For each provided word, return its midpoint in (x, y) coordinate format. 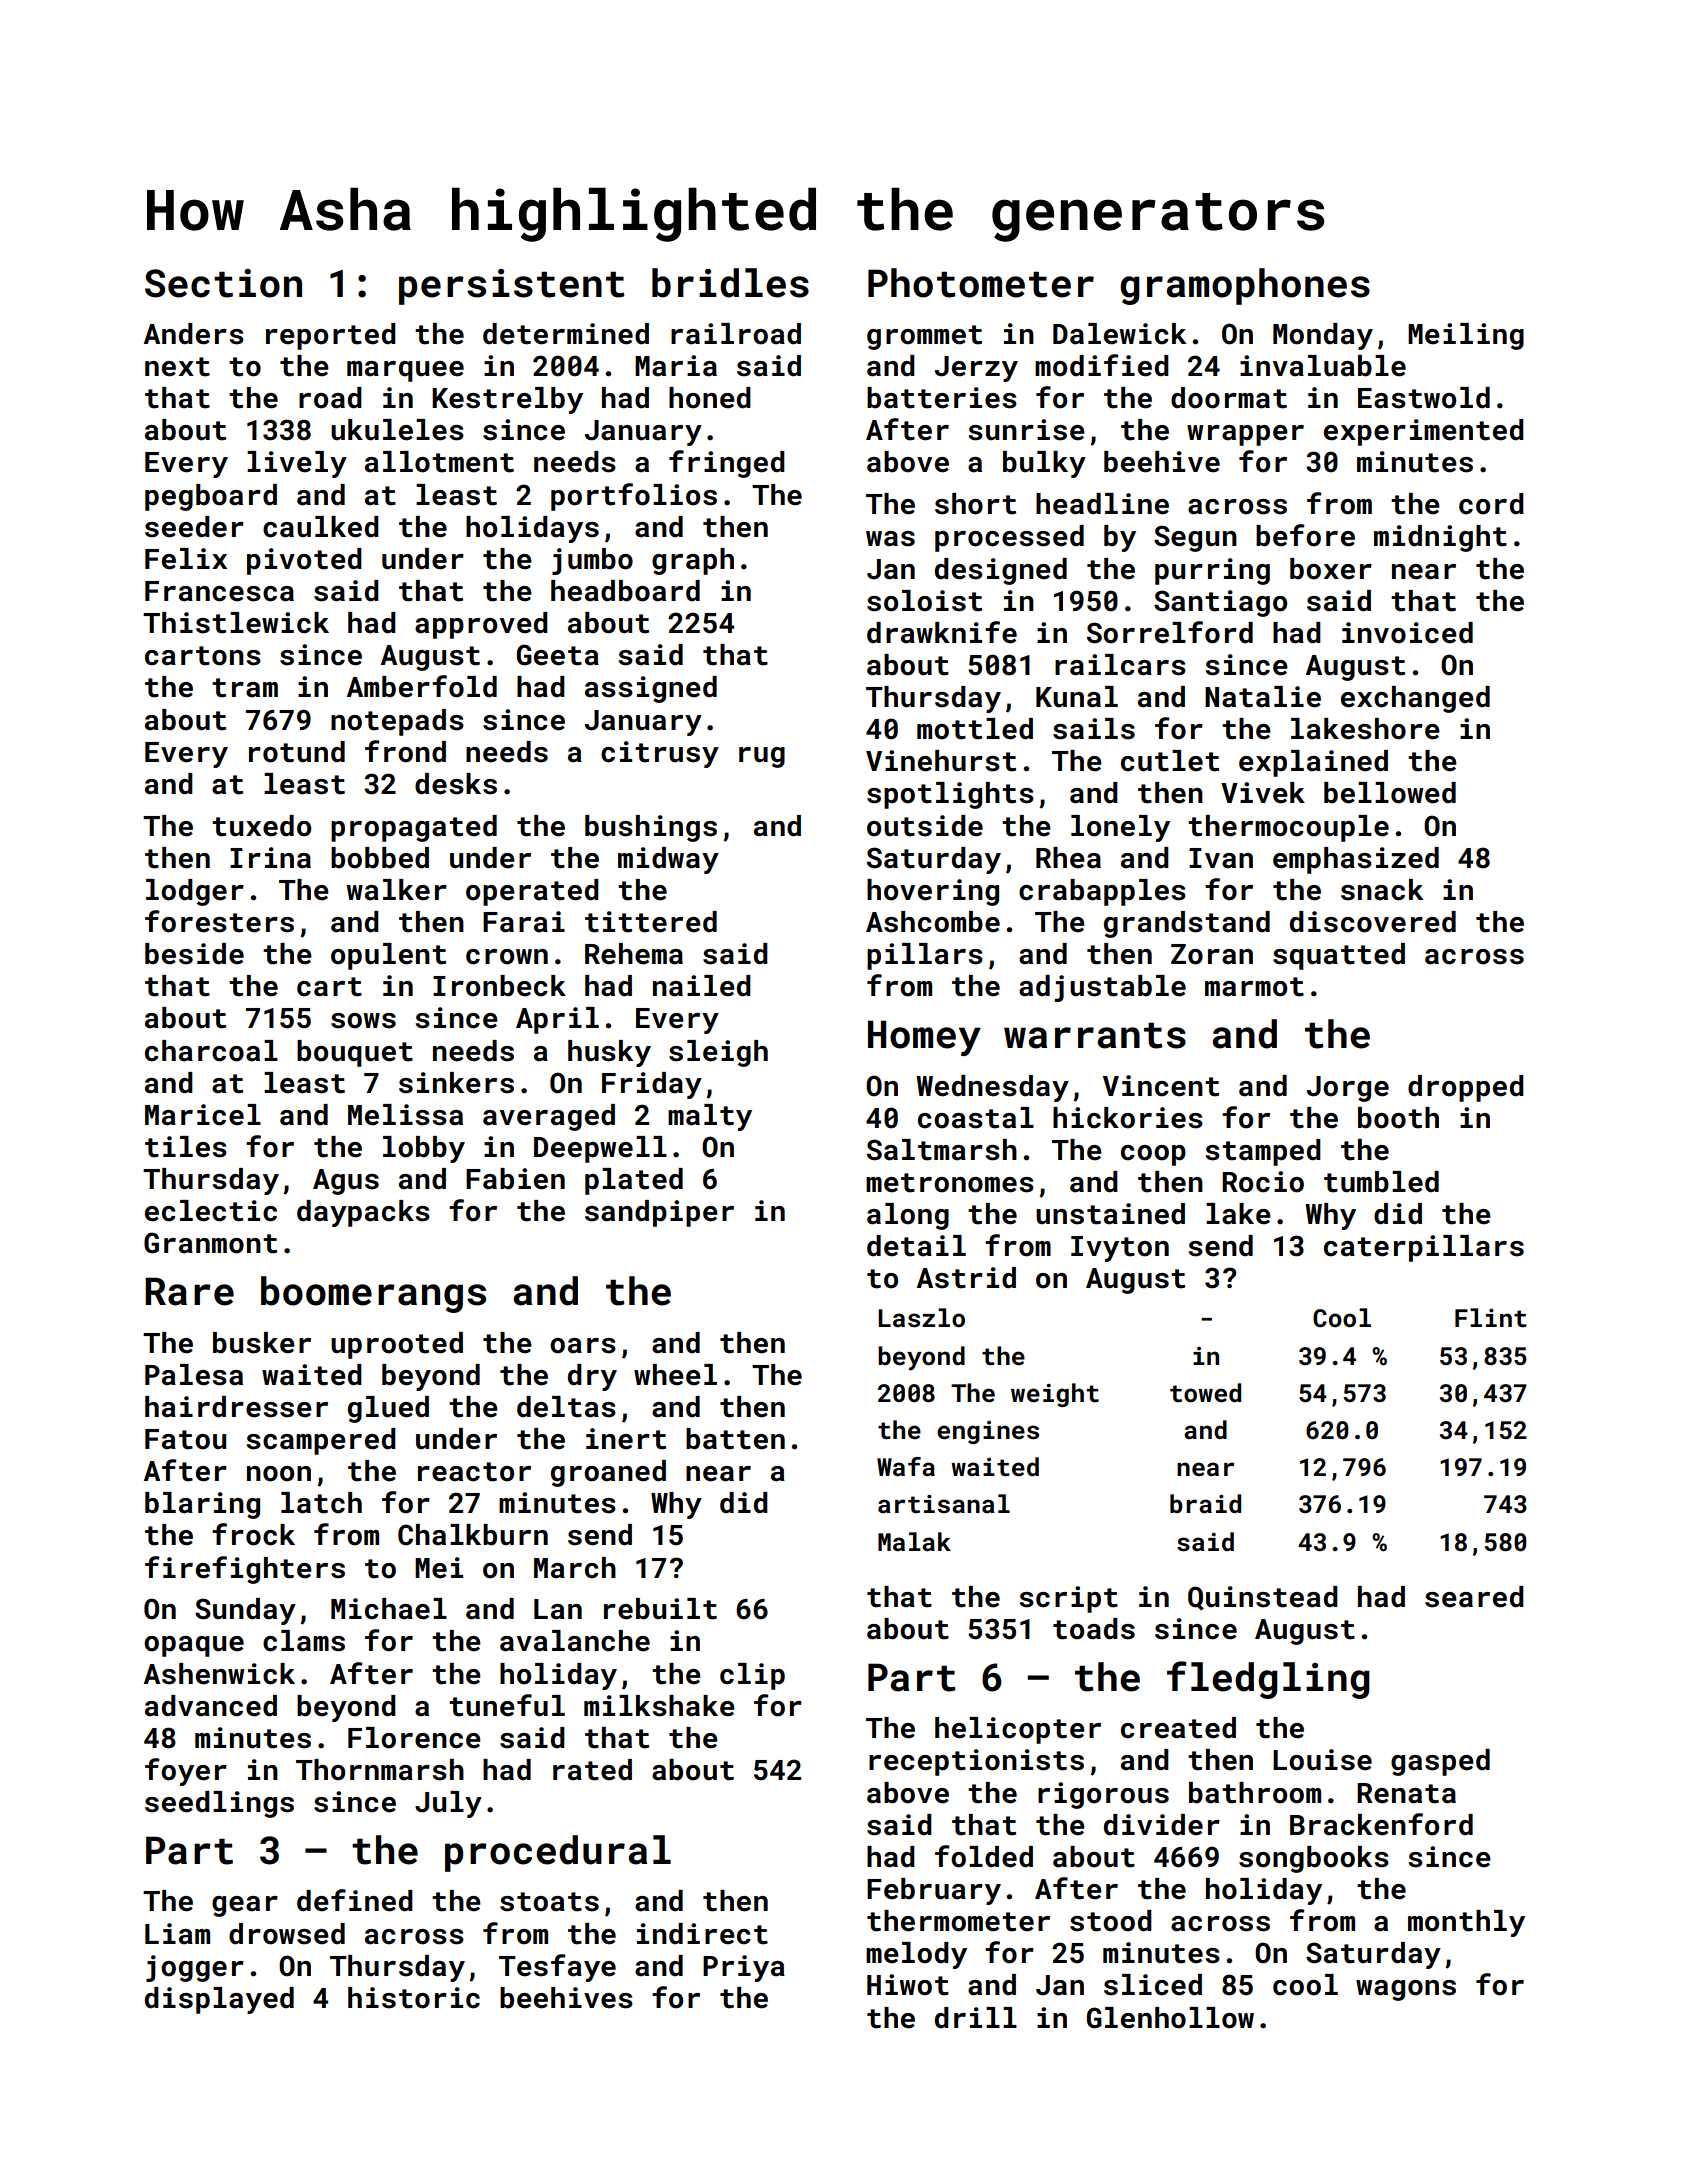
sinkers (456, 1083)
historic (414, 1998)
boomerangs (373, 1294)
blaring (202, 1505)
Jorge (1348, 1089)
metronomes (950, 1183)
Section (223, 283)
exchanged (1415, 699)
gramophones (1245, 286)
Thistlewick (236, 623)
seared (1474, 1597)
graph (693, 561)
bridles (730, 283)
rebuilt (660, 1609)
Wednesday (992, 1088)
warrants (1095, 1036)
